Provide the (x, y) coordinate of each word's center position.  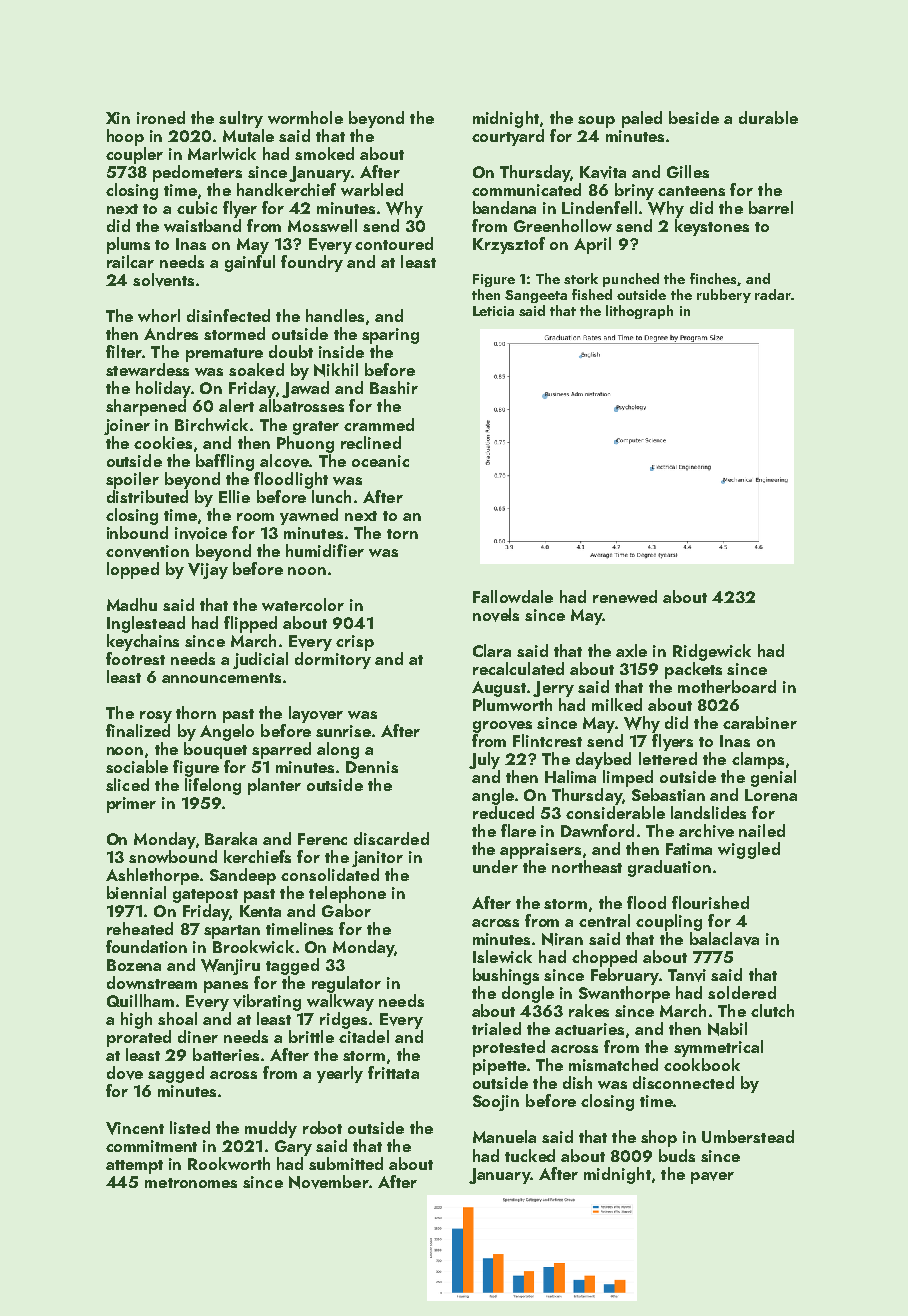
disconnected (683, 1082)
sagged (176, 1074)
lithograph (639, 312)
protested (509, 1048)
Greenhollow (563, 225)
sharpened (146, 407)
